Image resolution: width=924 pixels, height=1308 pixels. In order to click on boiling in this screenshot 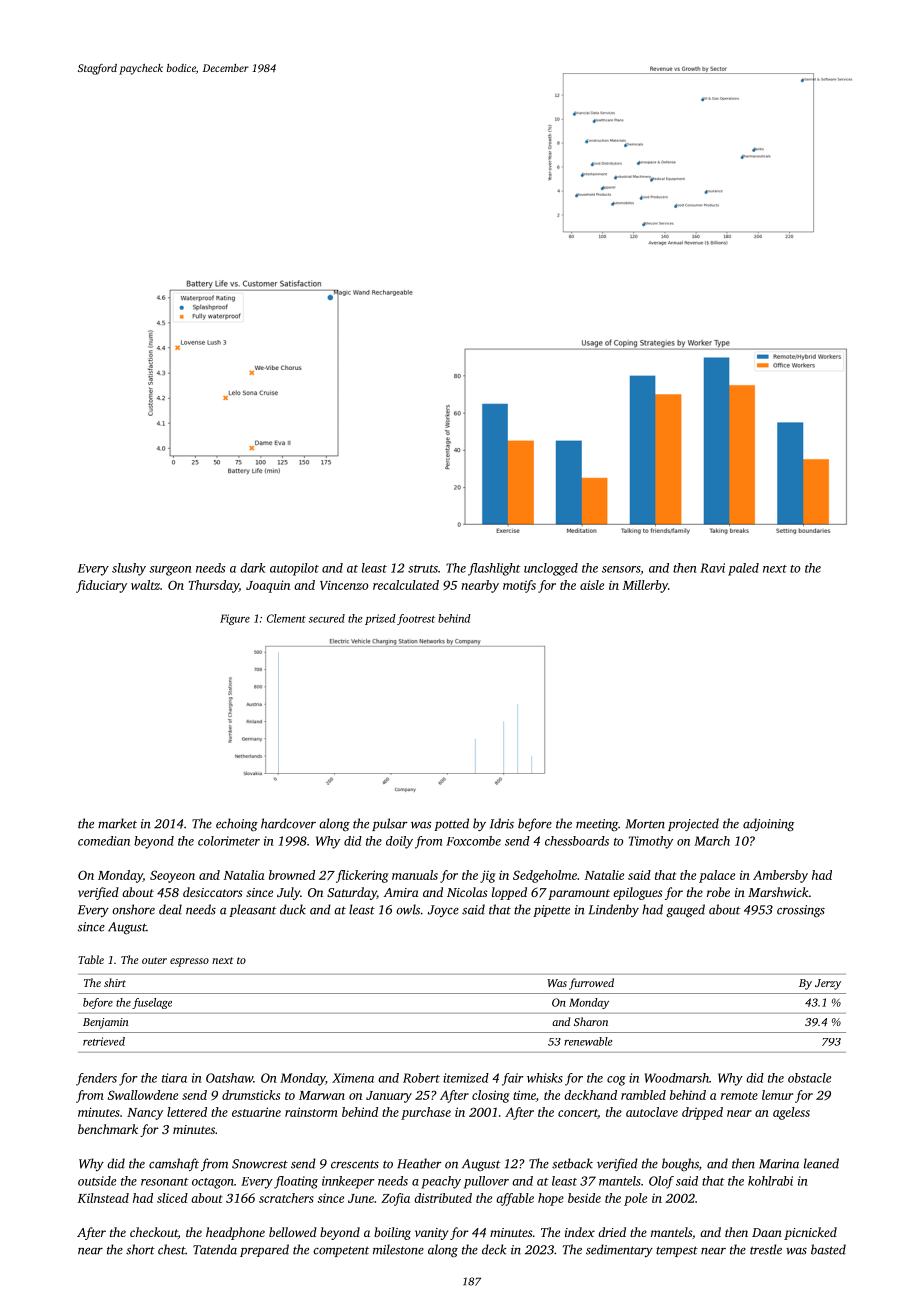, I will do `click(392, 1233)`.
